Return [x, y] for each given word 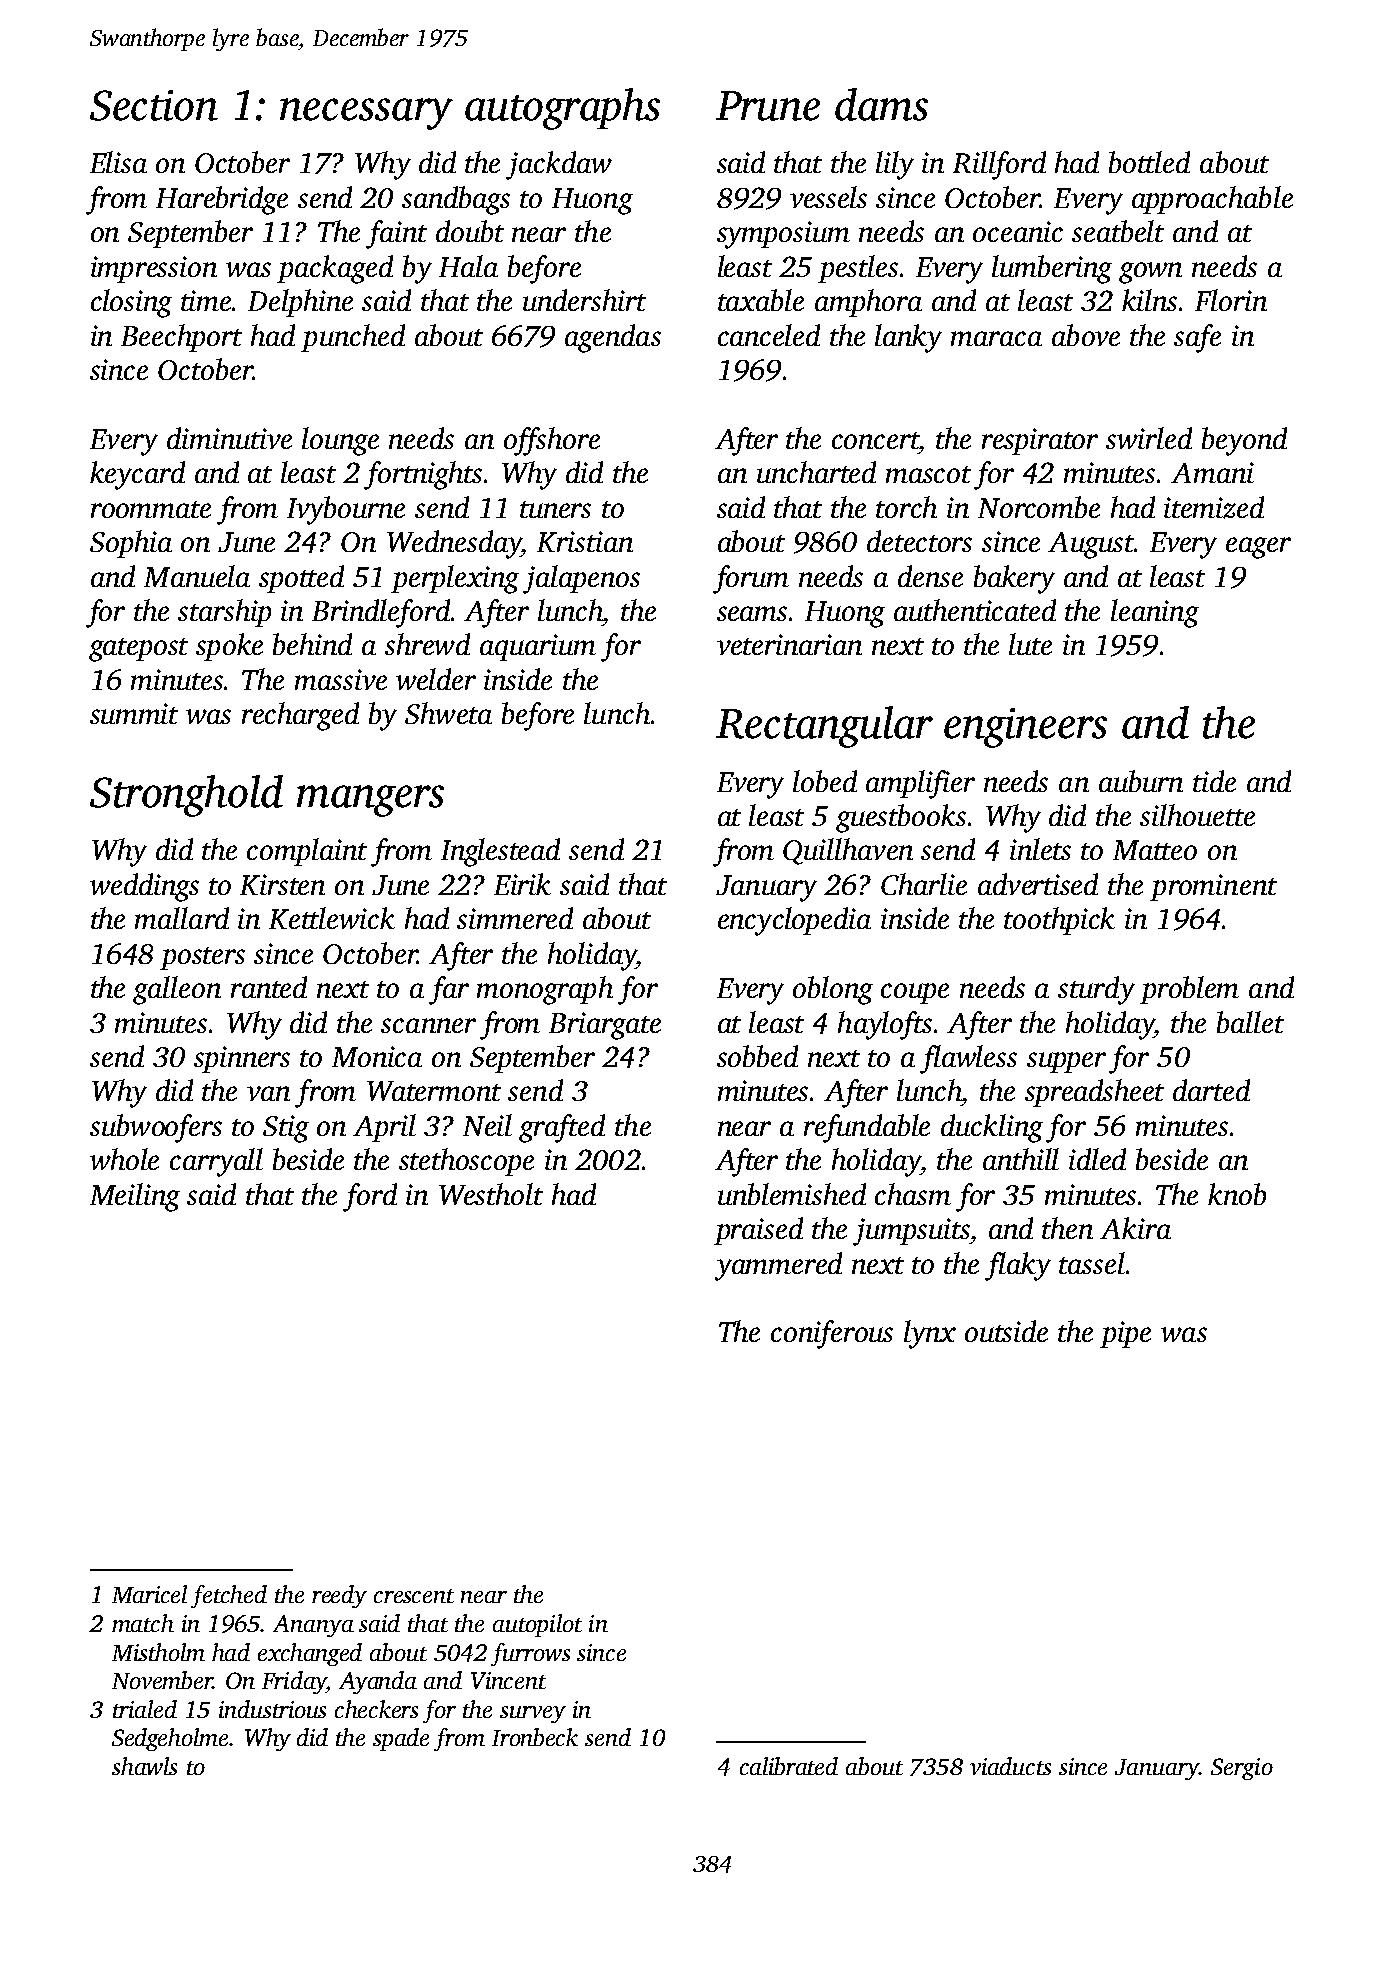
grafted [562, 1128]
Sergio [1242, 1769]
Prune [768, 106]
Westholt [491, 1194]
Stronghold [186, 796]
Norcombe [1039, 507]
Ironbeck [535, 1737]
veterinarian [789, 644]
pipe [1125, 1334]
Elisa [118, 162]
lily [895, 165]
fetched [229, 1596]
